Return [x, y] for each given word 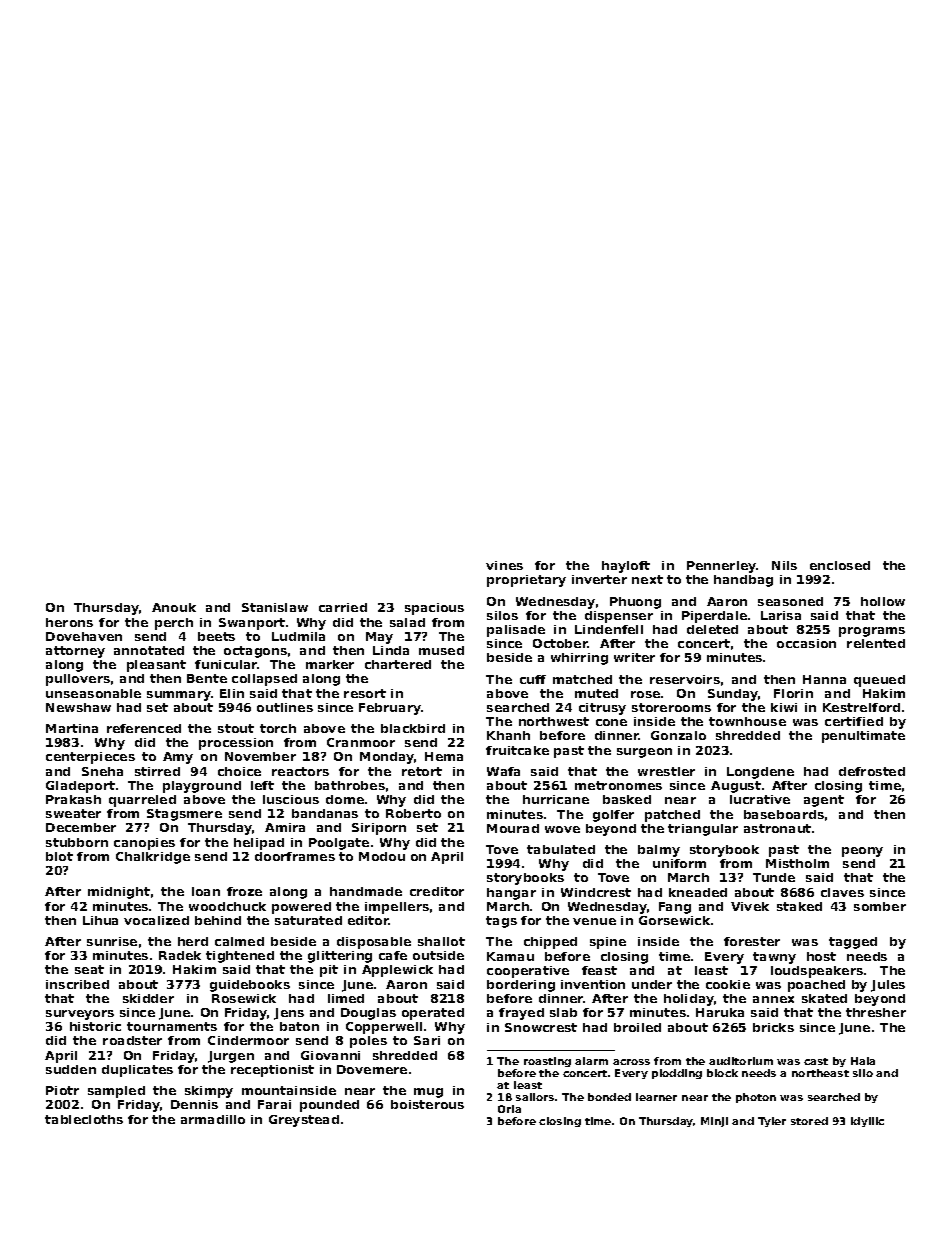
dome [345, 799]
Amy [178, 758]
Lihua [100, 920]
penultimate [863, 737]
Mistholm [797, 863]
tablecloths [84, 1119]
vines [504, 565]
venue [594, 921]
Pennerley [722, 567]
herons [69, 622]
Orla [509, 1109]
